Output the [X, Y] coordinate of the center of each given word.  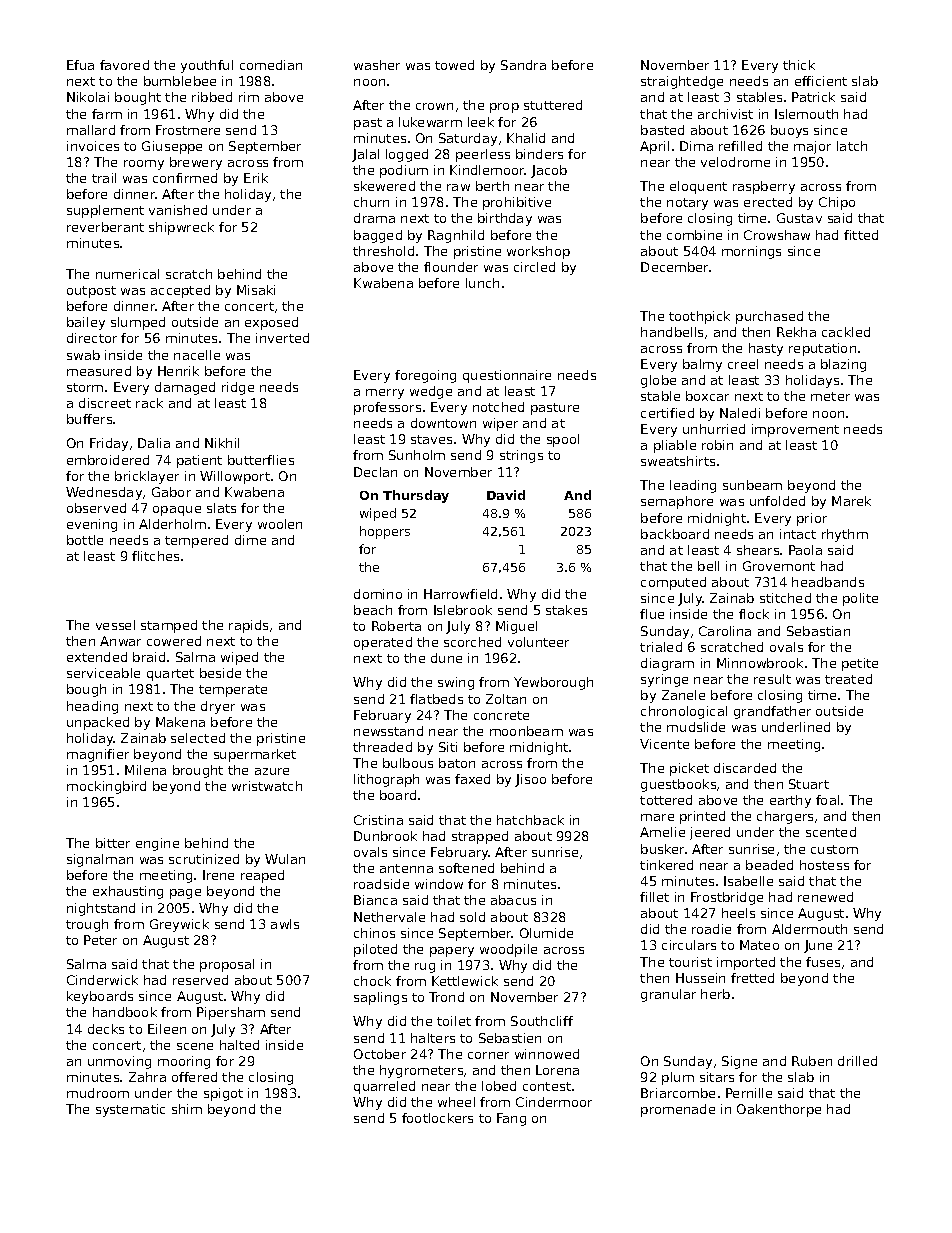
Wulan [285, 859]
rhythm [845, 535]
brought [198, 771]
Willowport [235, 477]
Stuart [809, 784]
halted [239, 1045]
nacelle [197, 355]
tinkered [666, 865]
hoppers [385, 532]
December [675, 267]
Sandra [523, 65]
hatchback [530, 820]
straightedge [682, 82]
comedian [271, 65]
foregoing [425, 376]
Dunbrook [385, 836]
